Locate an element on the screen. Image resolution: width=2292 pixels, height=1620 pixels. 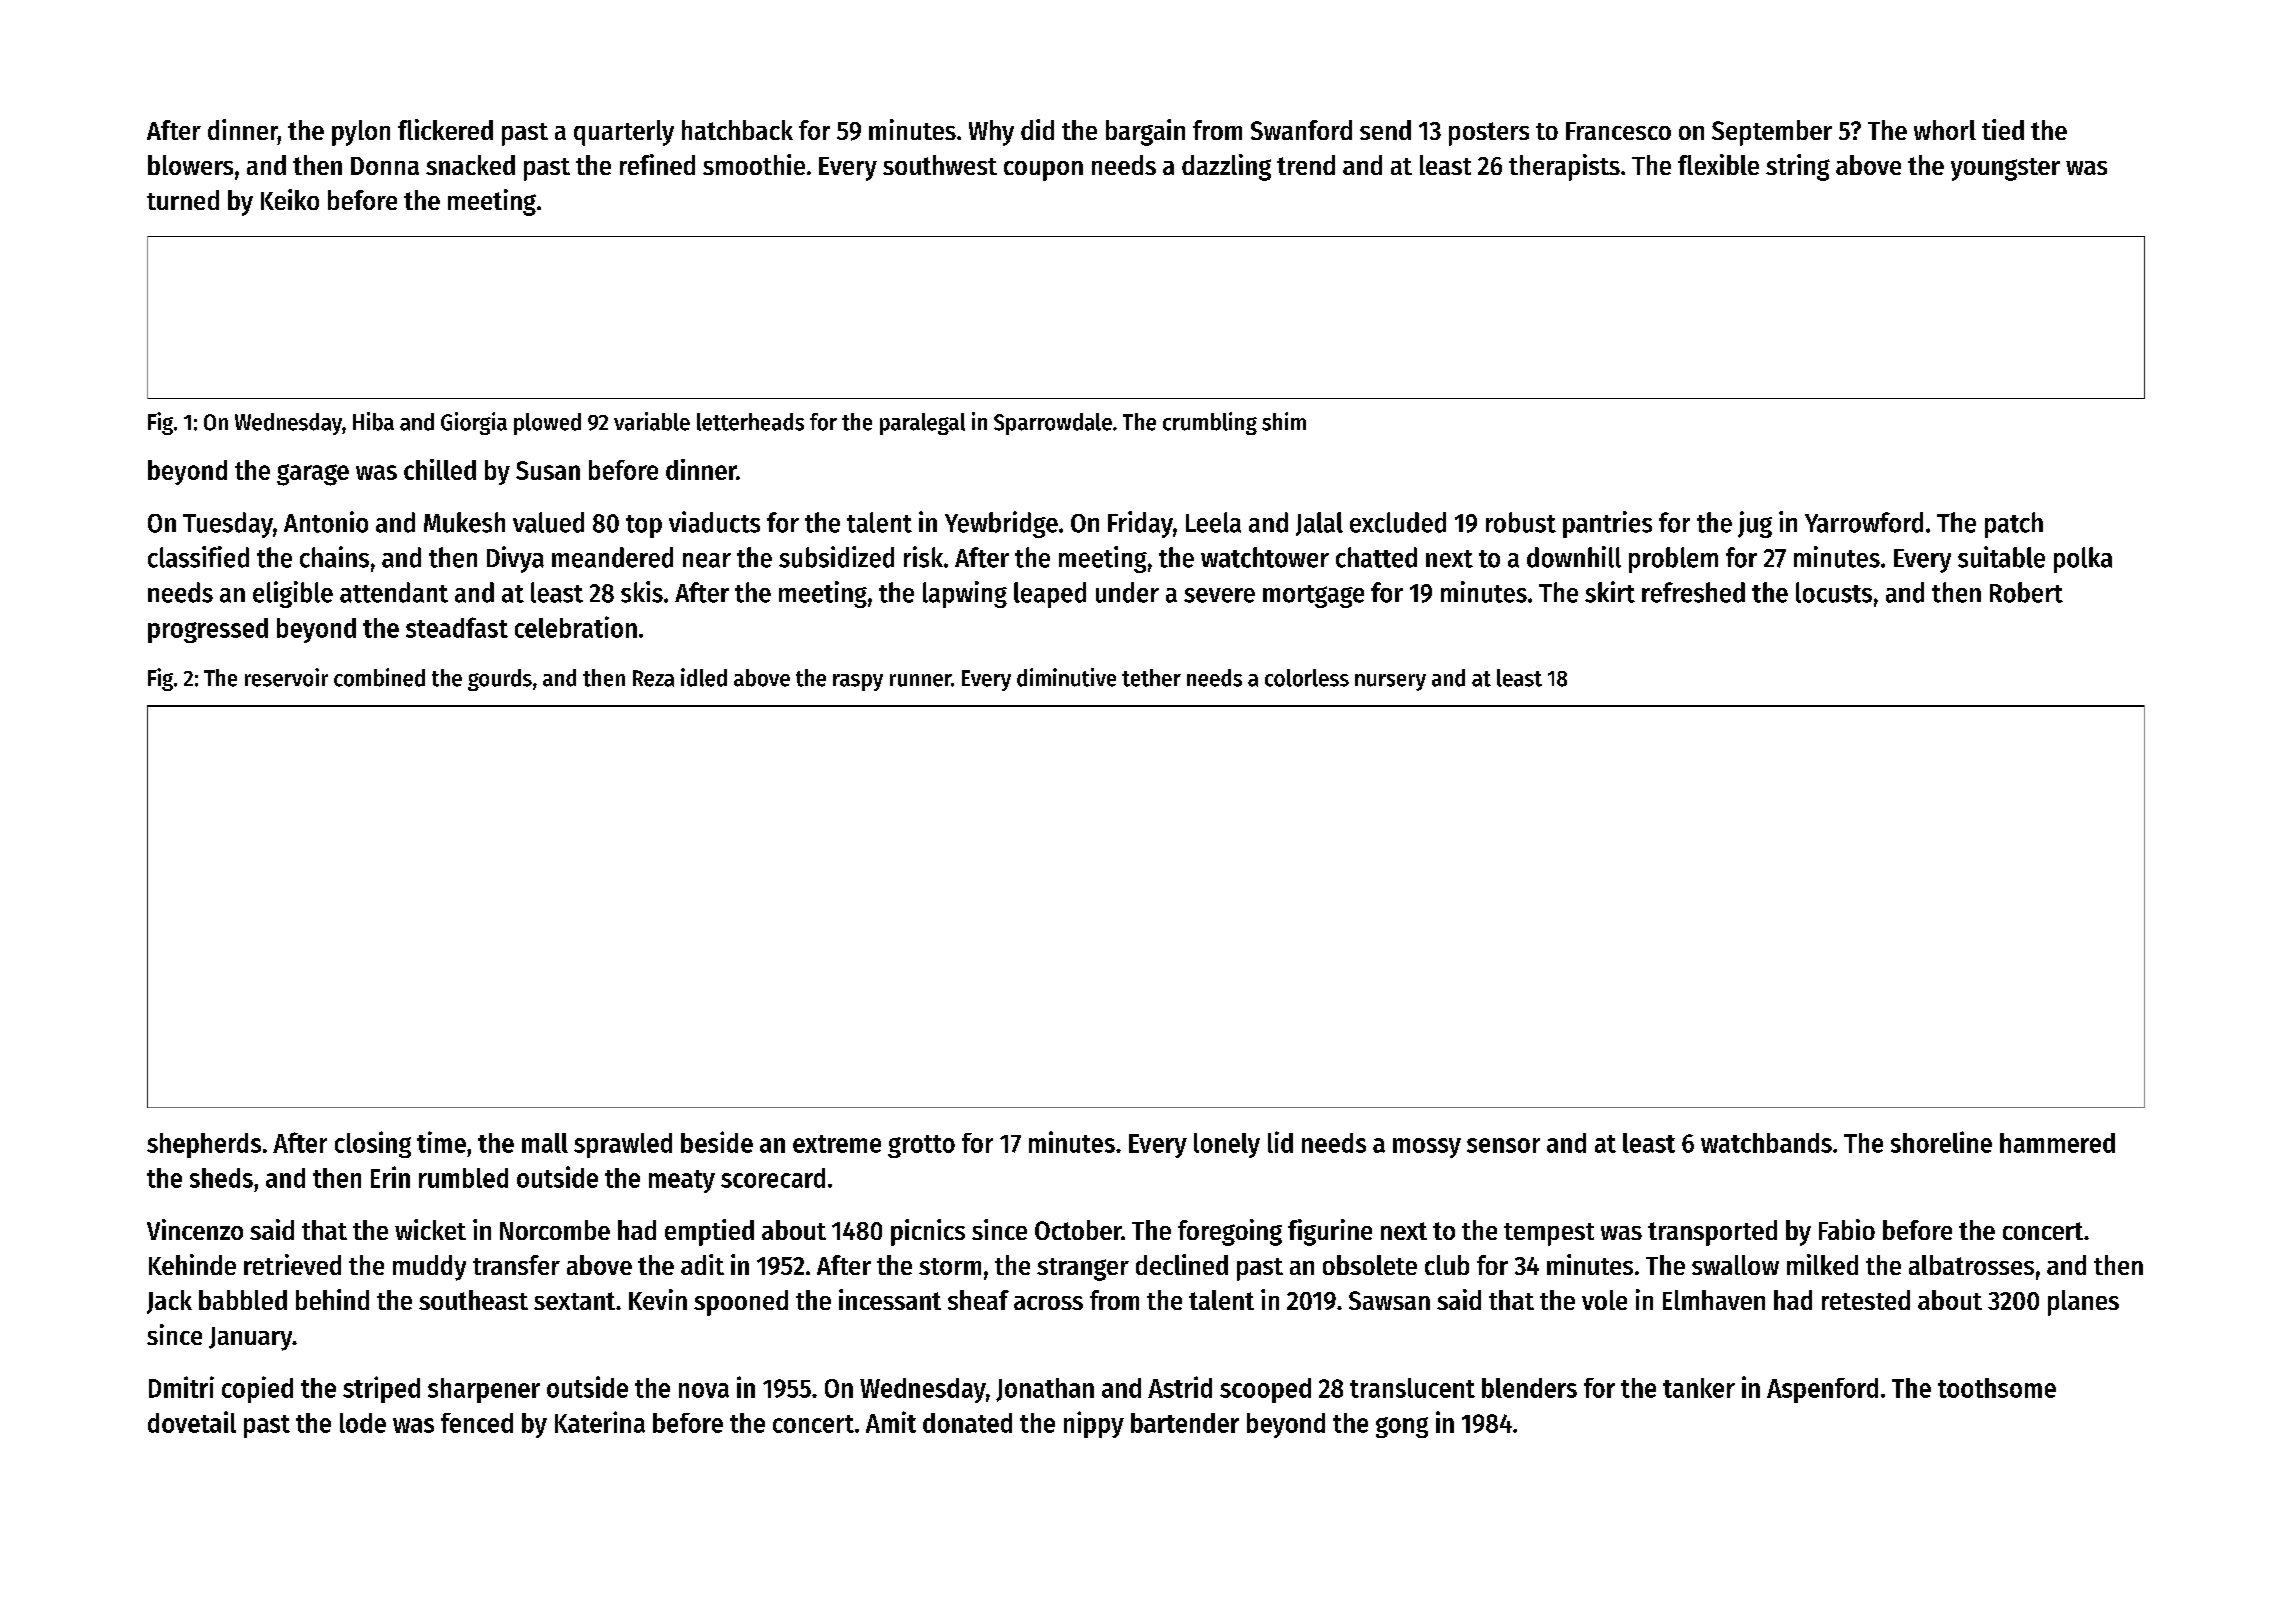
behind is located at coordinates (332, 1299).
